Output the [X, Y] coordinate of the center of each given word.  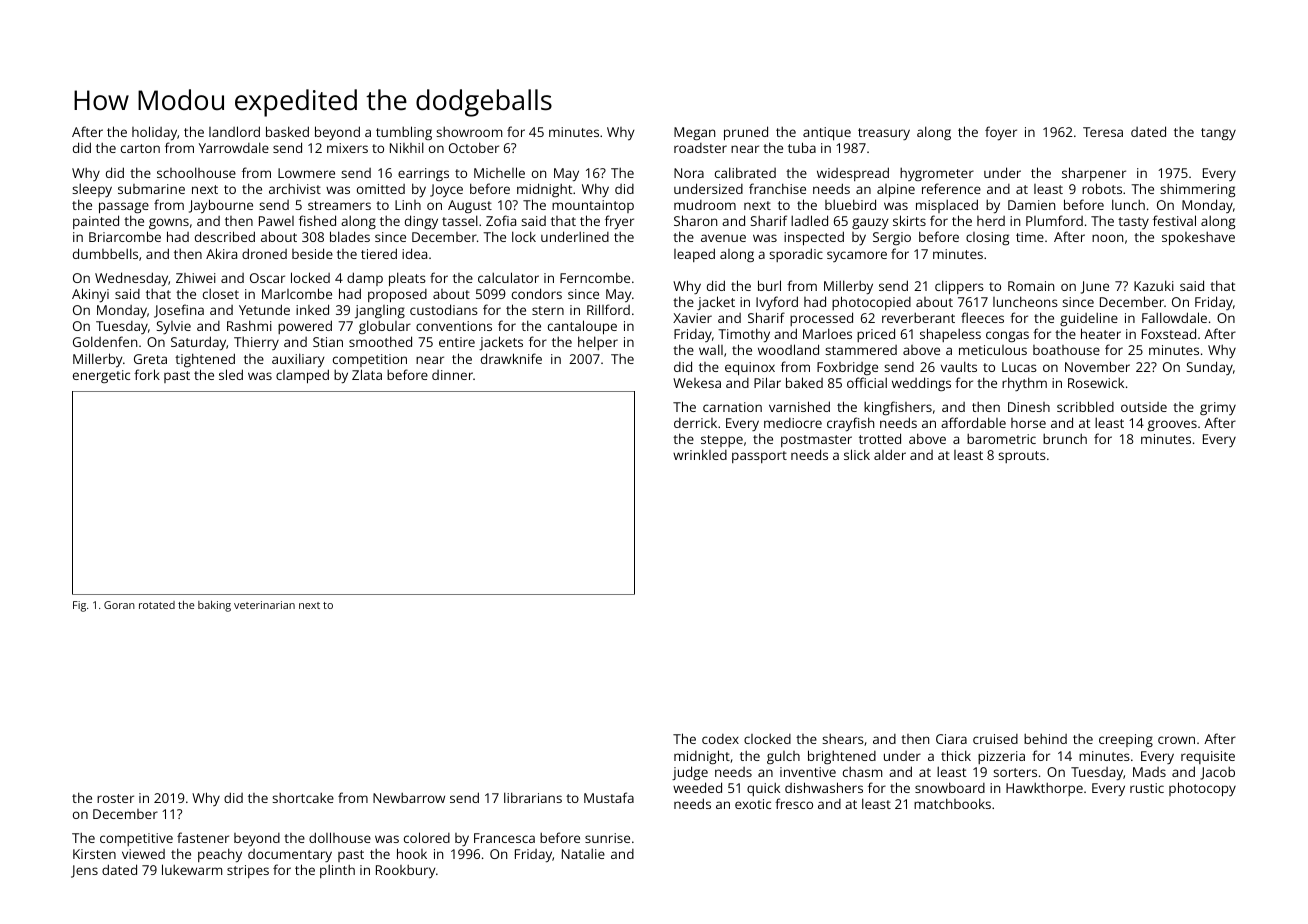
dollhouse [340, 837]
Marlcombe [297, 293]
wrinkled [700, 454]
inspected [814, 238]
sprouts [1022, 457]
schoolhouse [196, 172]
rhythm [1024, 384]
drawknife [511, 358]
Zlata [367, 374]
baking [214, 606]
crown [1176, 740]
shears [843, 738]
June [1095, 287]
